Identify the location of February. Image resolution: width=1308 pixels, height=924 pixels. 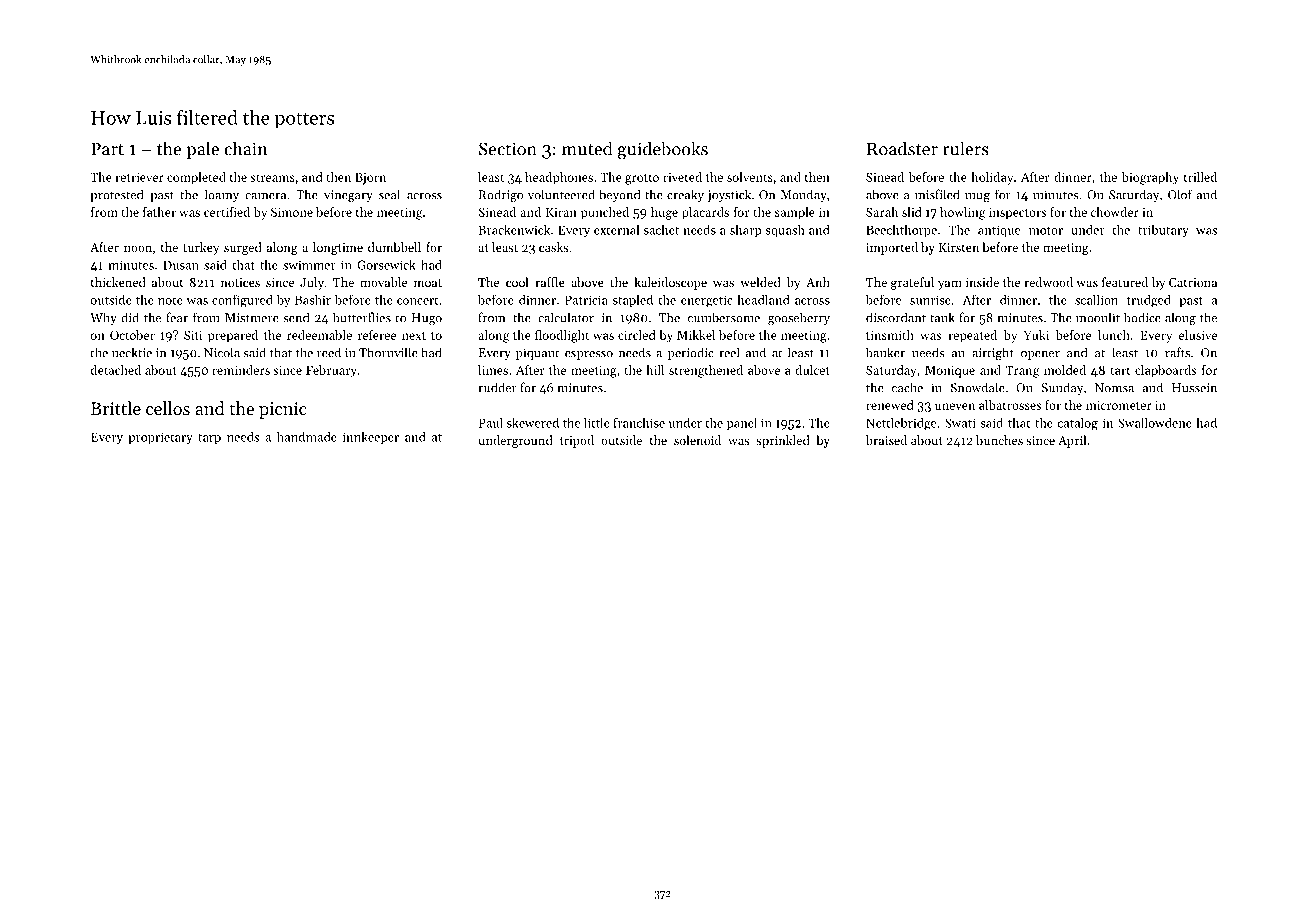
(331, 371).
